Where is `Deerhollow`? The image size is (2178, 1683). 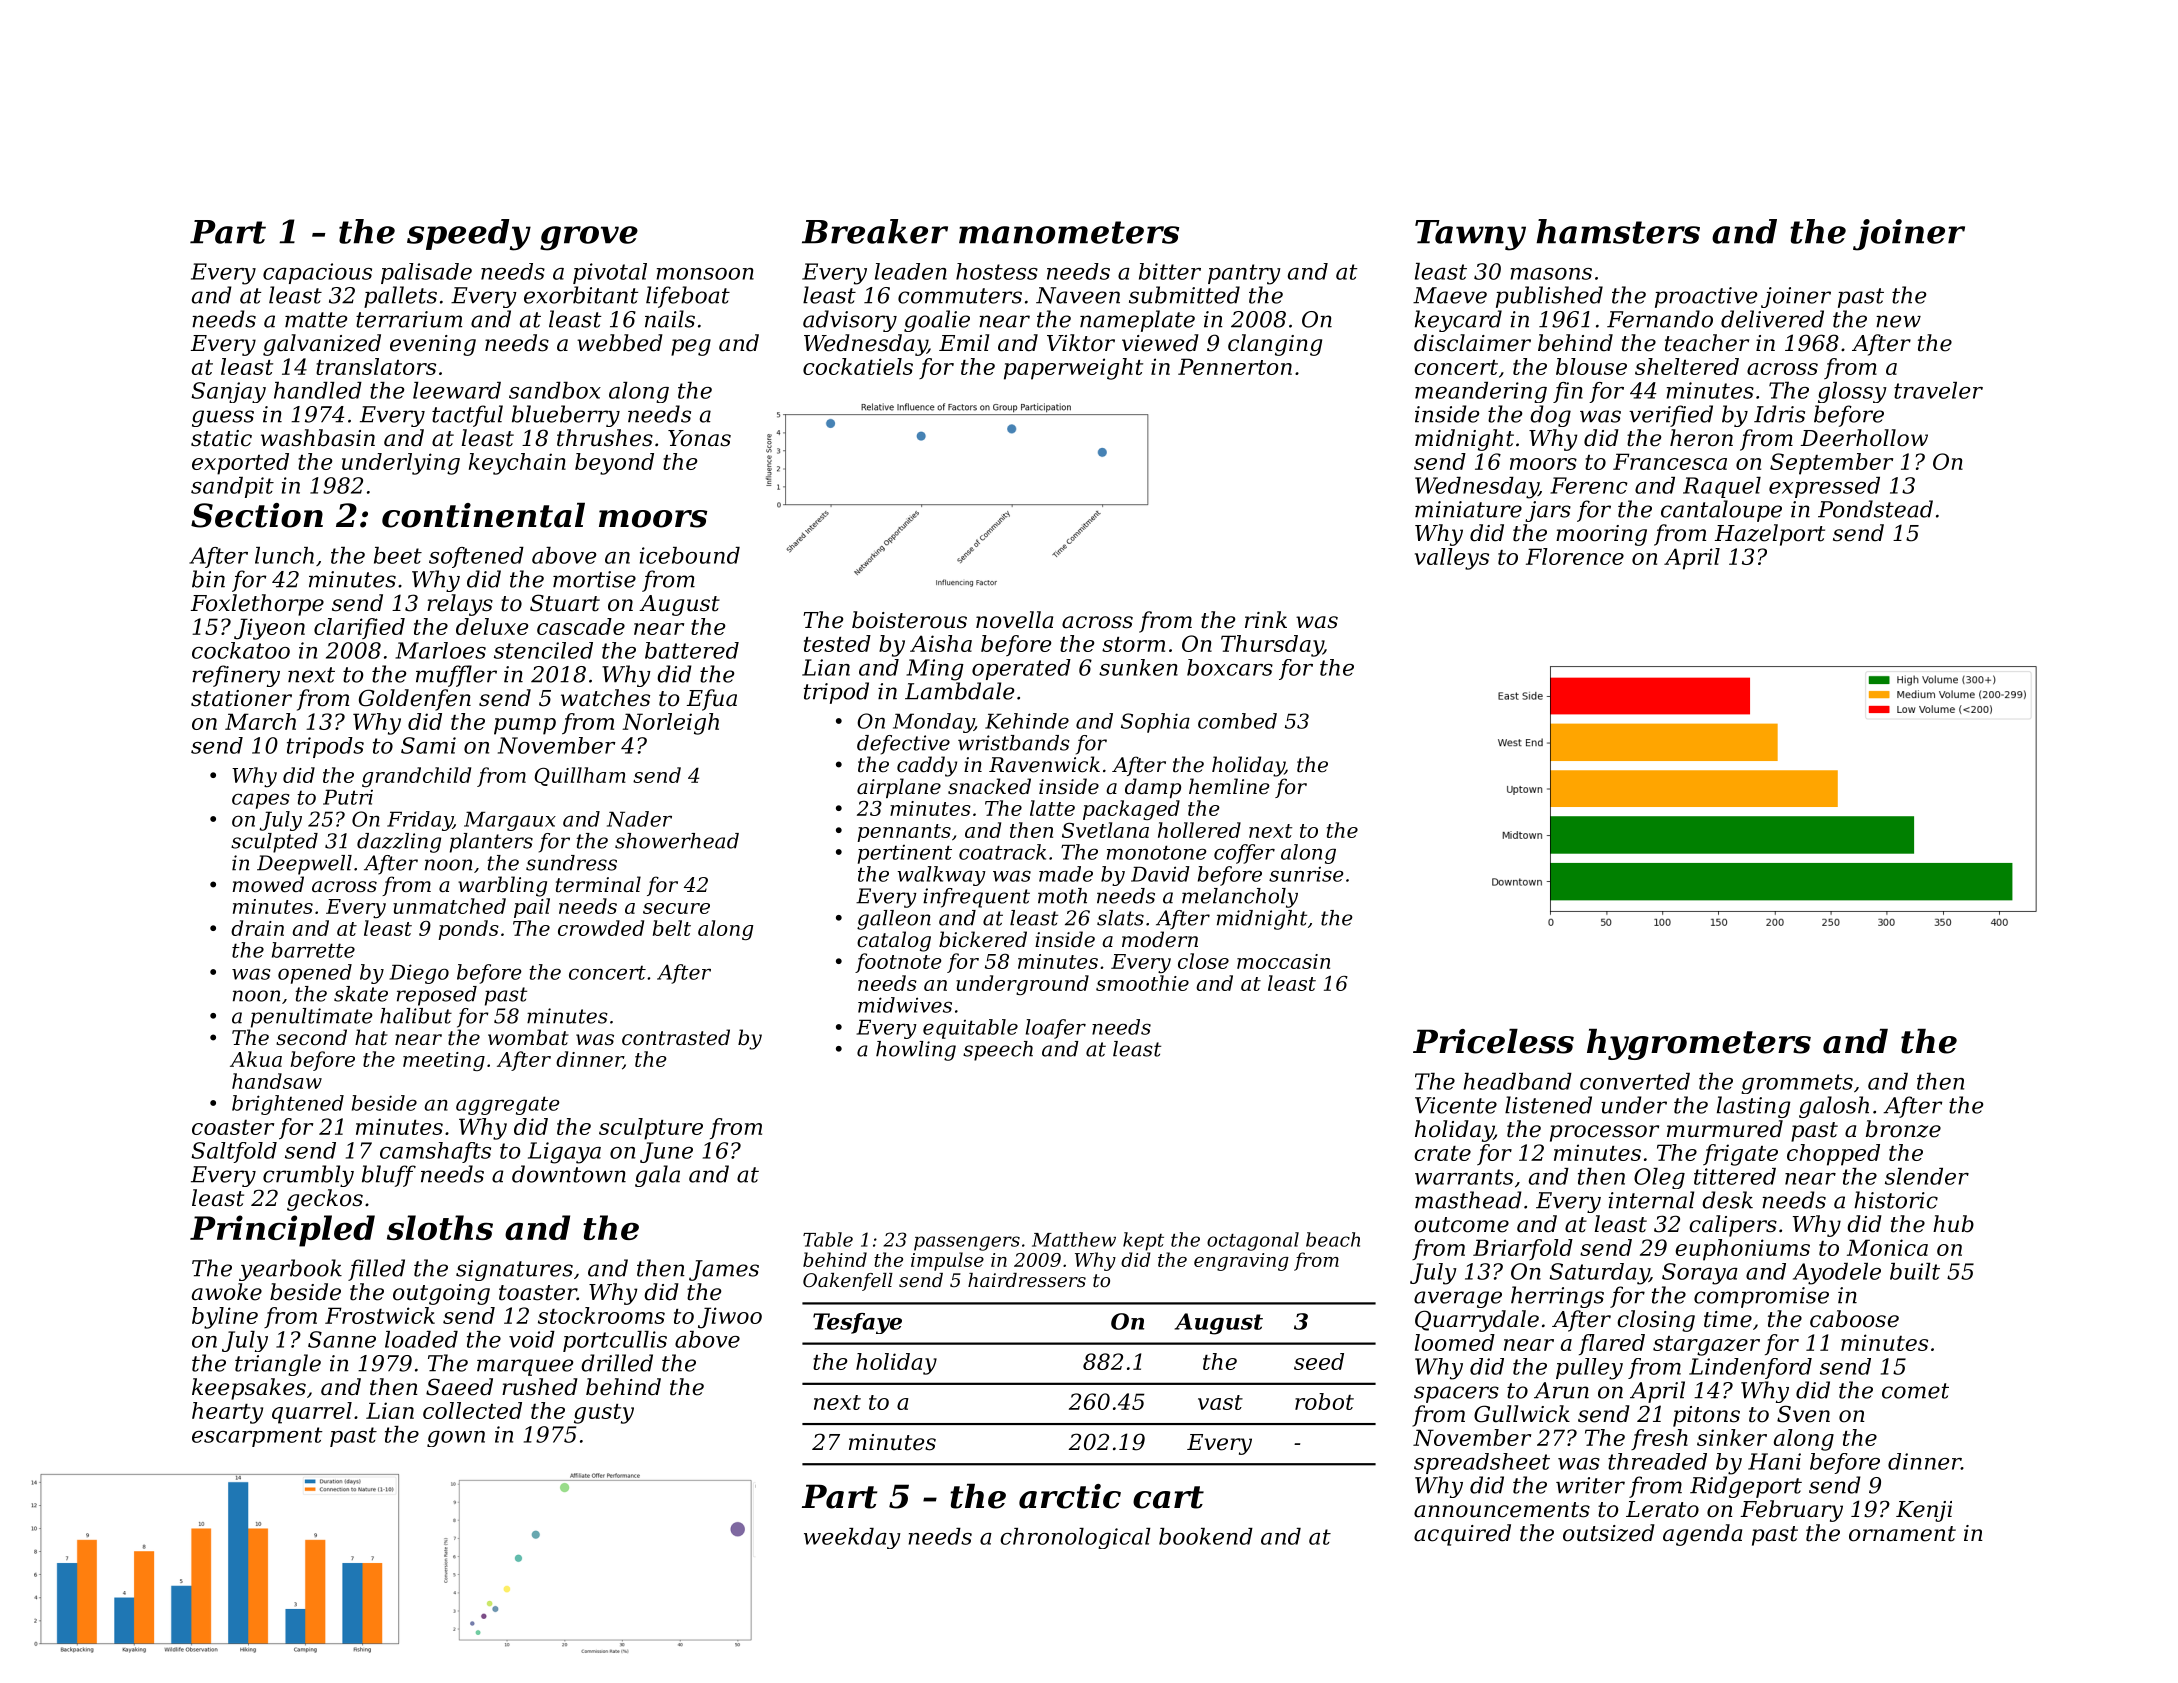 Deerhollow is located at coordinates (1864, 438).
